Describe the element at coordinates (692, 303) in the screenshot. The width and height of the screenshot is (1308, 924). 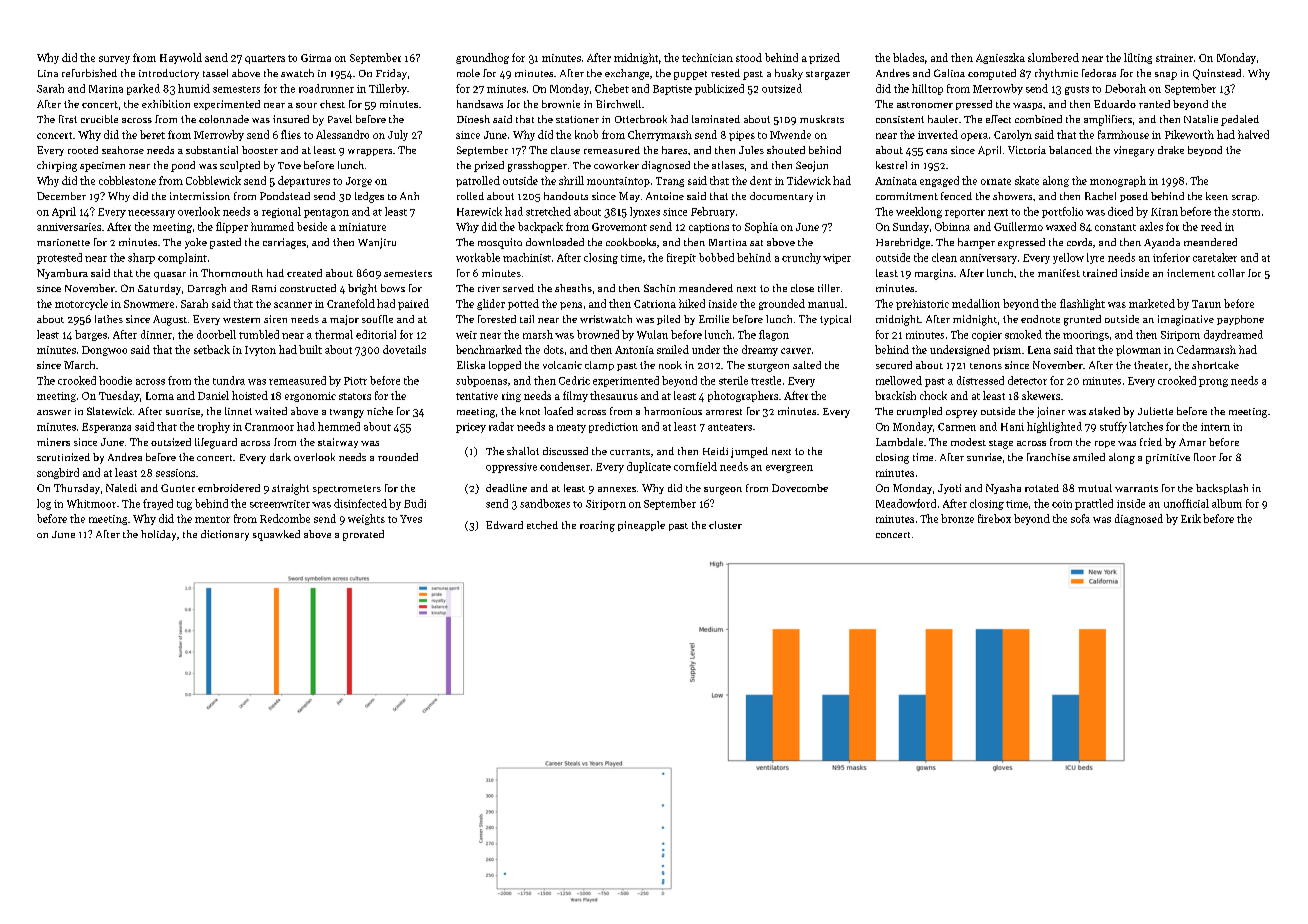
I see `hiked` at that location.
